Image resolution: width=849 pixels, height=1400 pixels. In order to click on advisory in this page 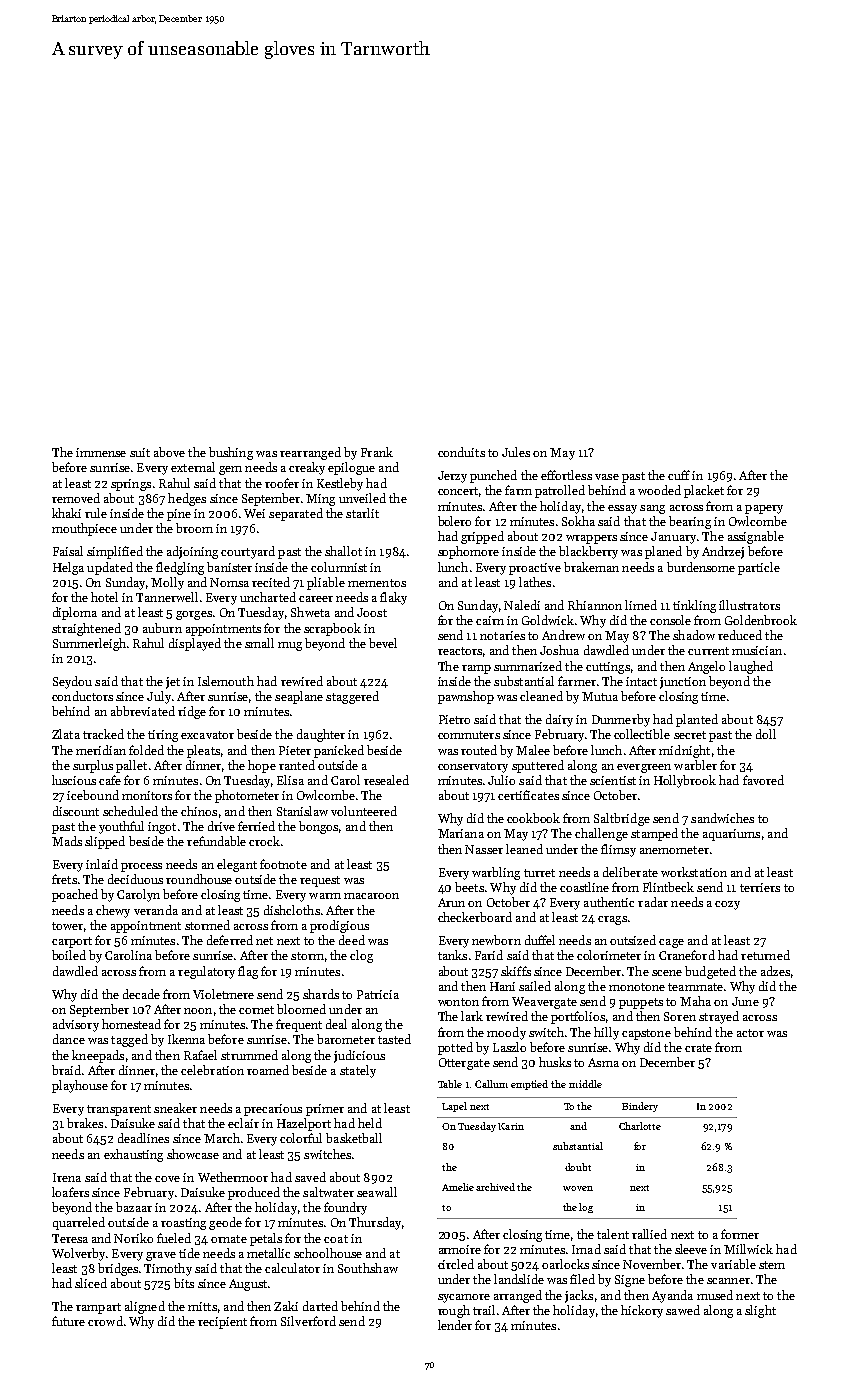, I will do `click(76, 1025)`.
